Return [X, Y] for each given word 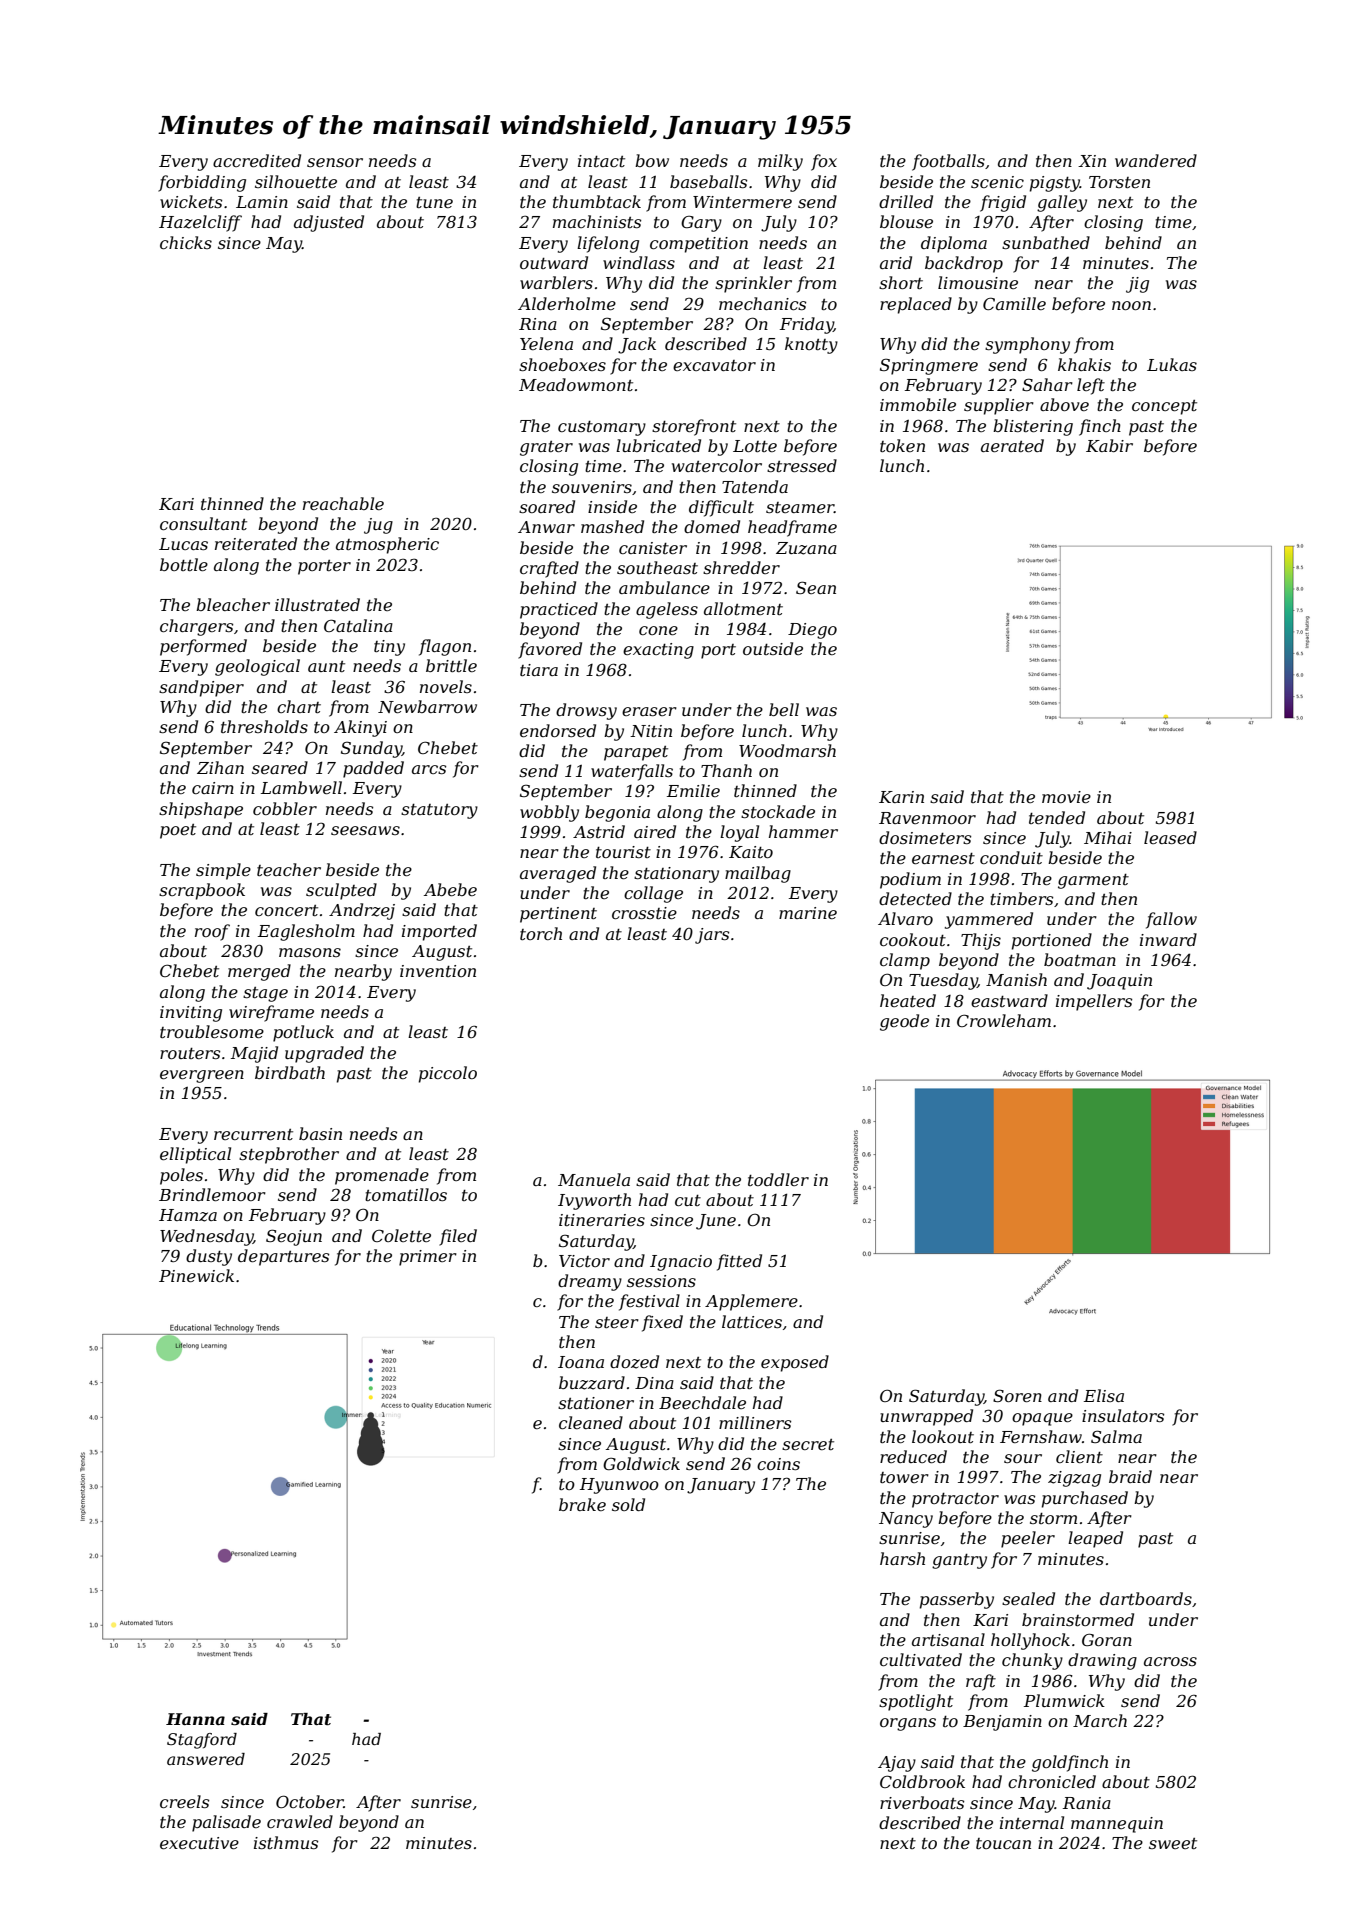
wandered [1156, 160]
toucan [1003, 1843]
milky [780, 162]
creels [184, 1801]
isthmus [286, 1842]
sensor [335, 162]
